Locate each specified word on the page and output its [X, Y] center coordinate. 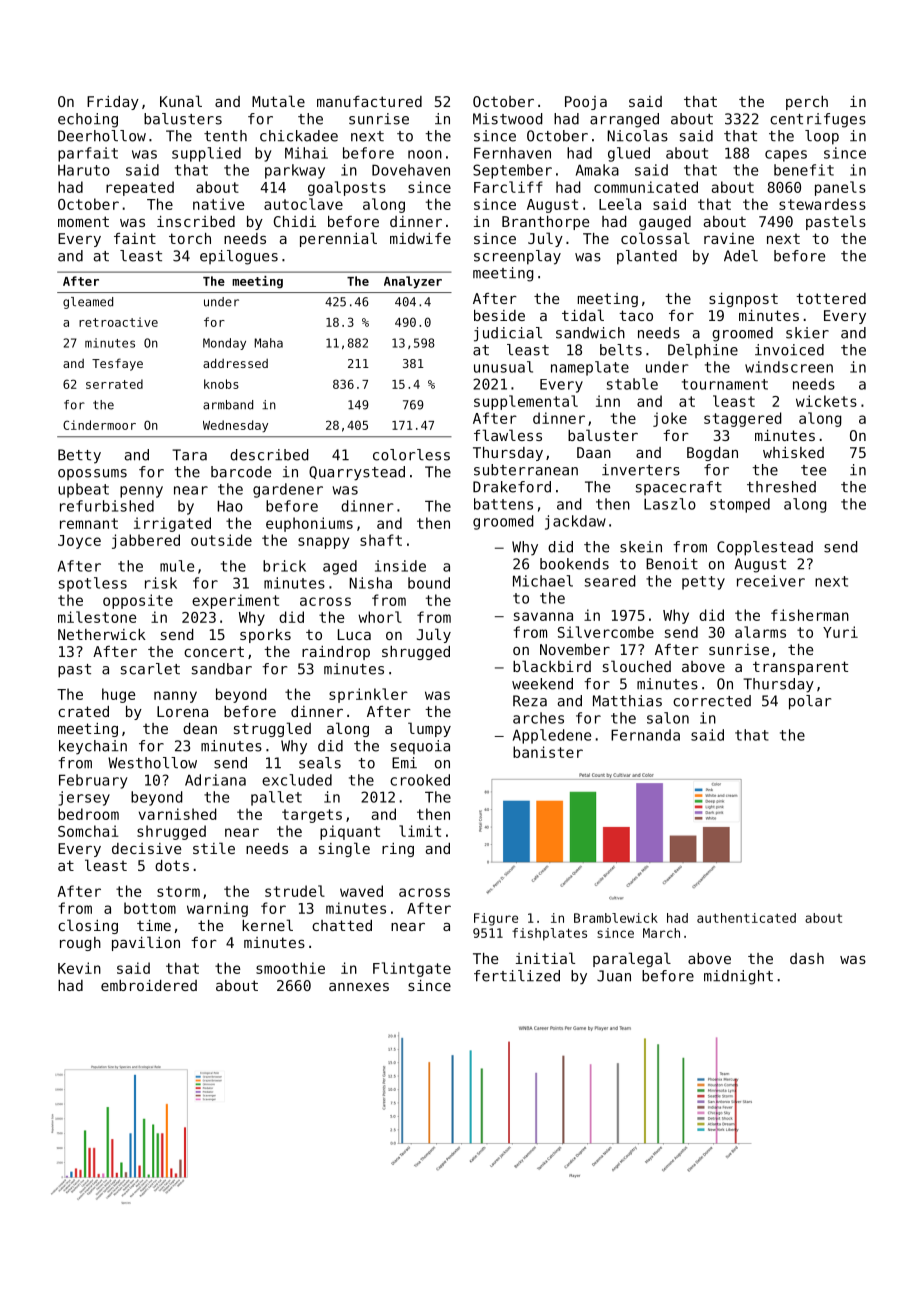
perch [807, 103]
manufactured [369, 101]
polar [810, 702]
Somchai [88, 831]
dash [807, 958]
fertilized [517, 976]
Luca [354, 634]
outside [221, 540]
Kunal [181, 101]
